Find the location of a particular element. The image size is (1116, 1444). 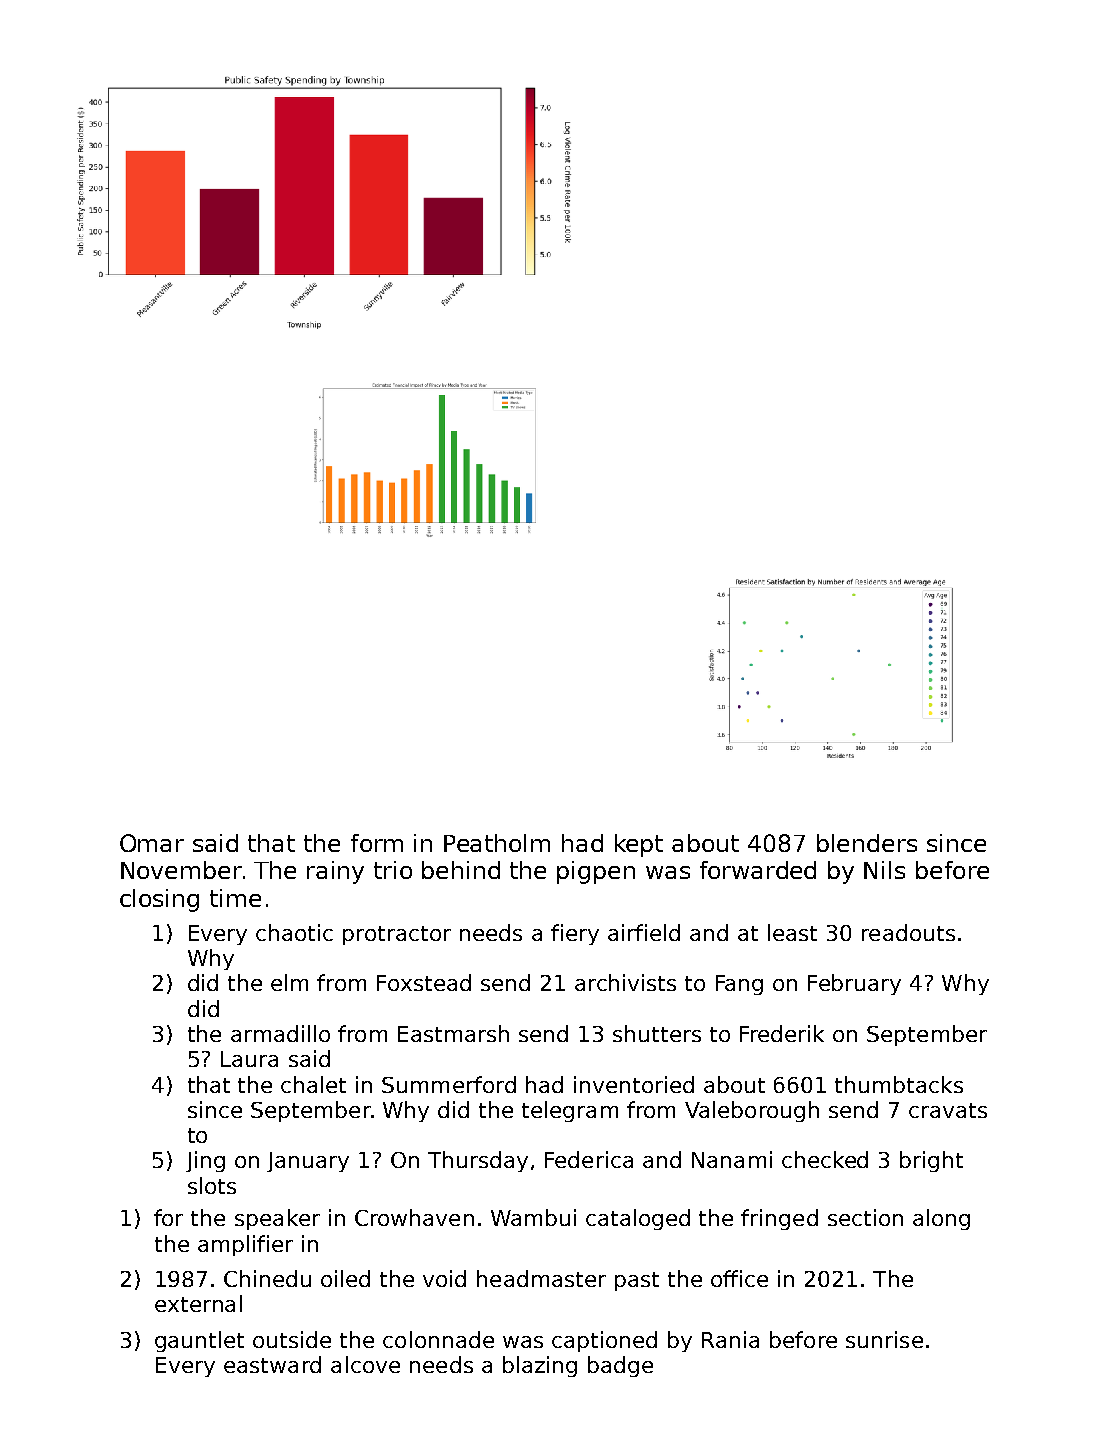

Omar is located at coordinates (152, 843).
